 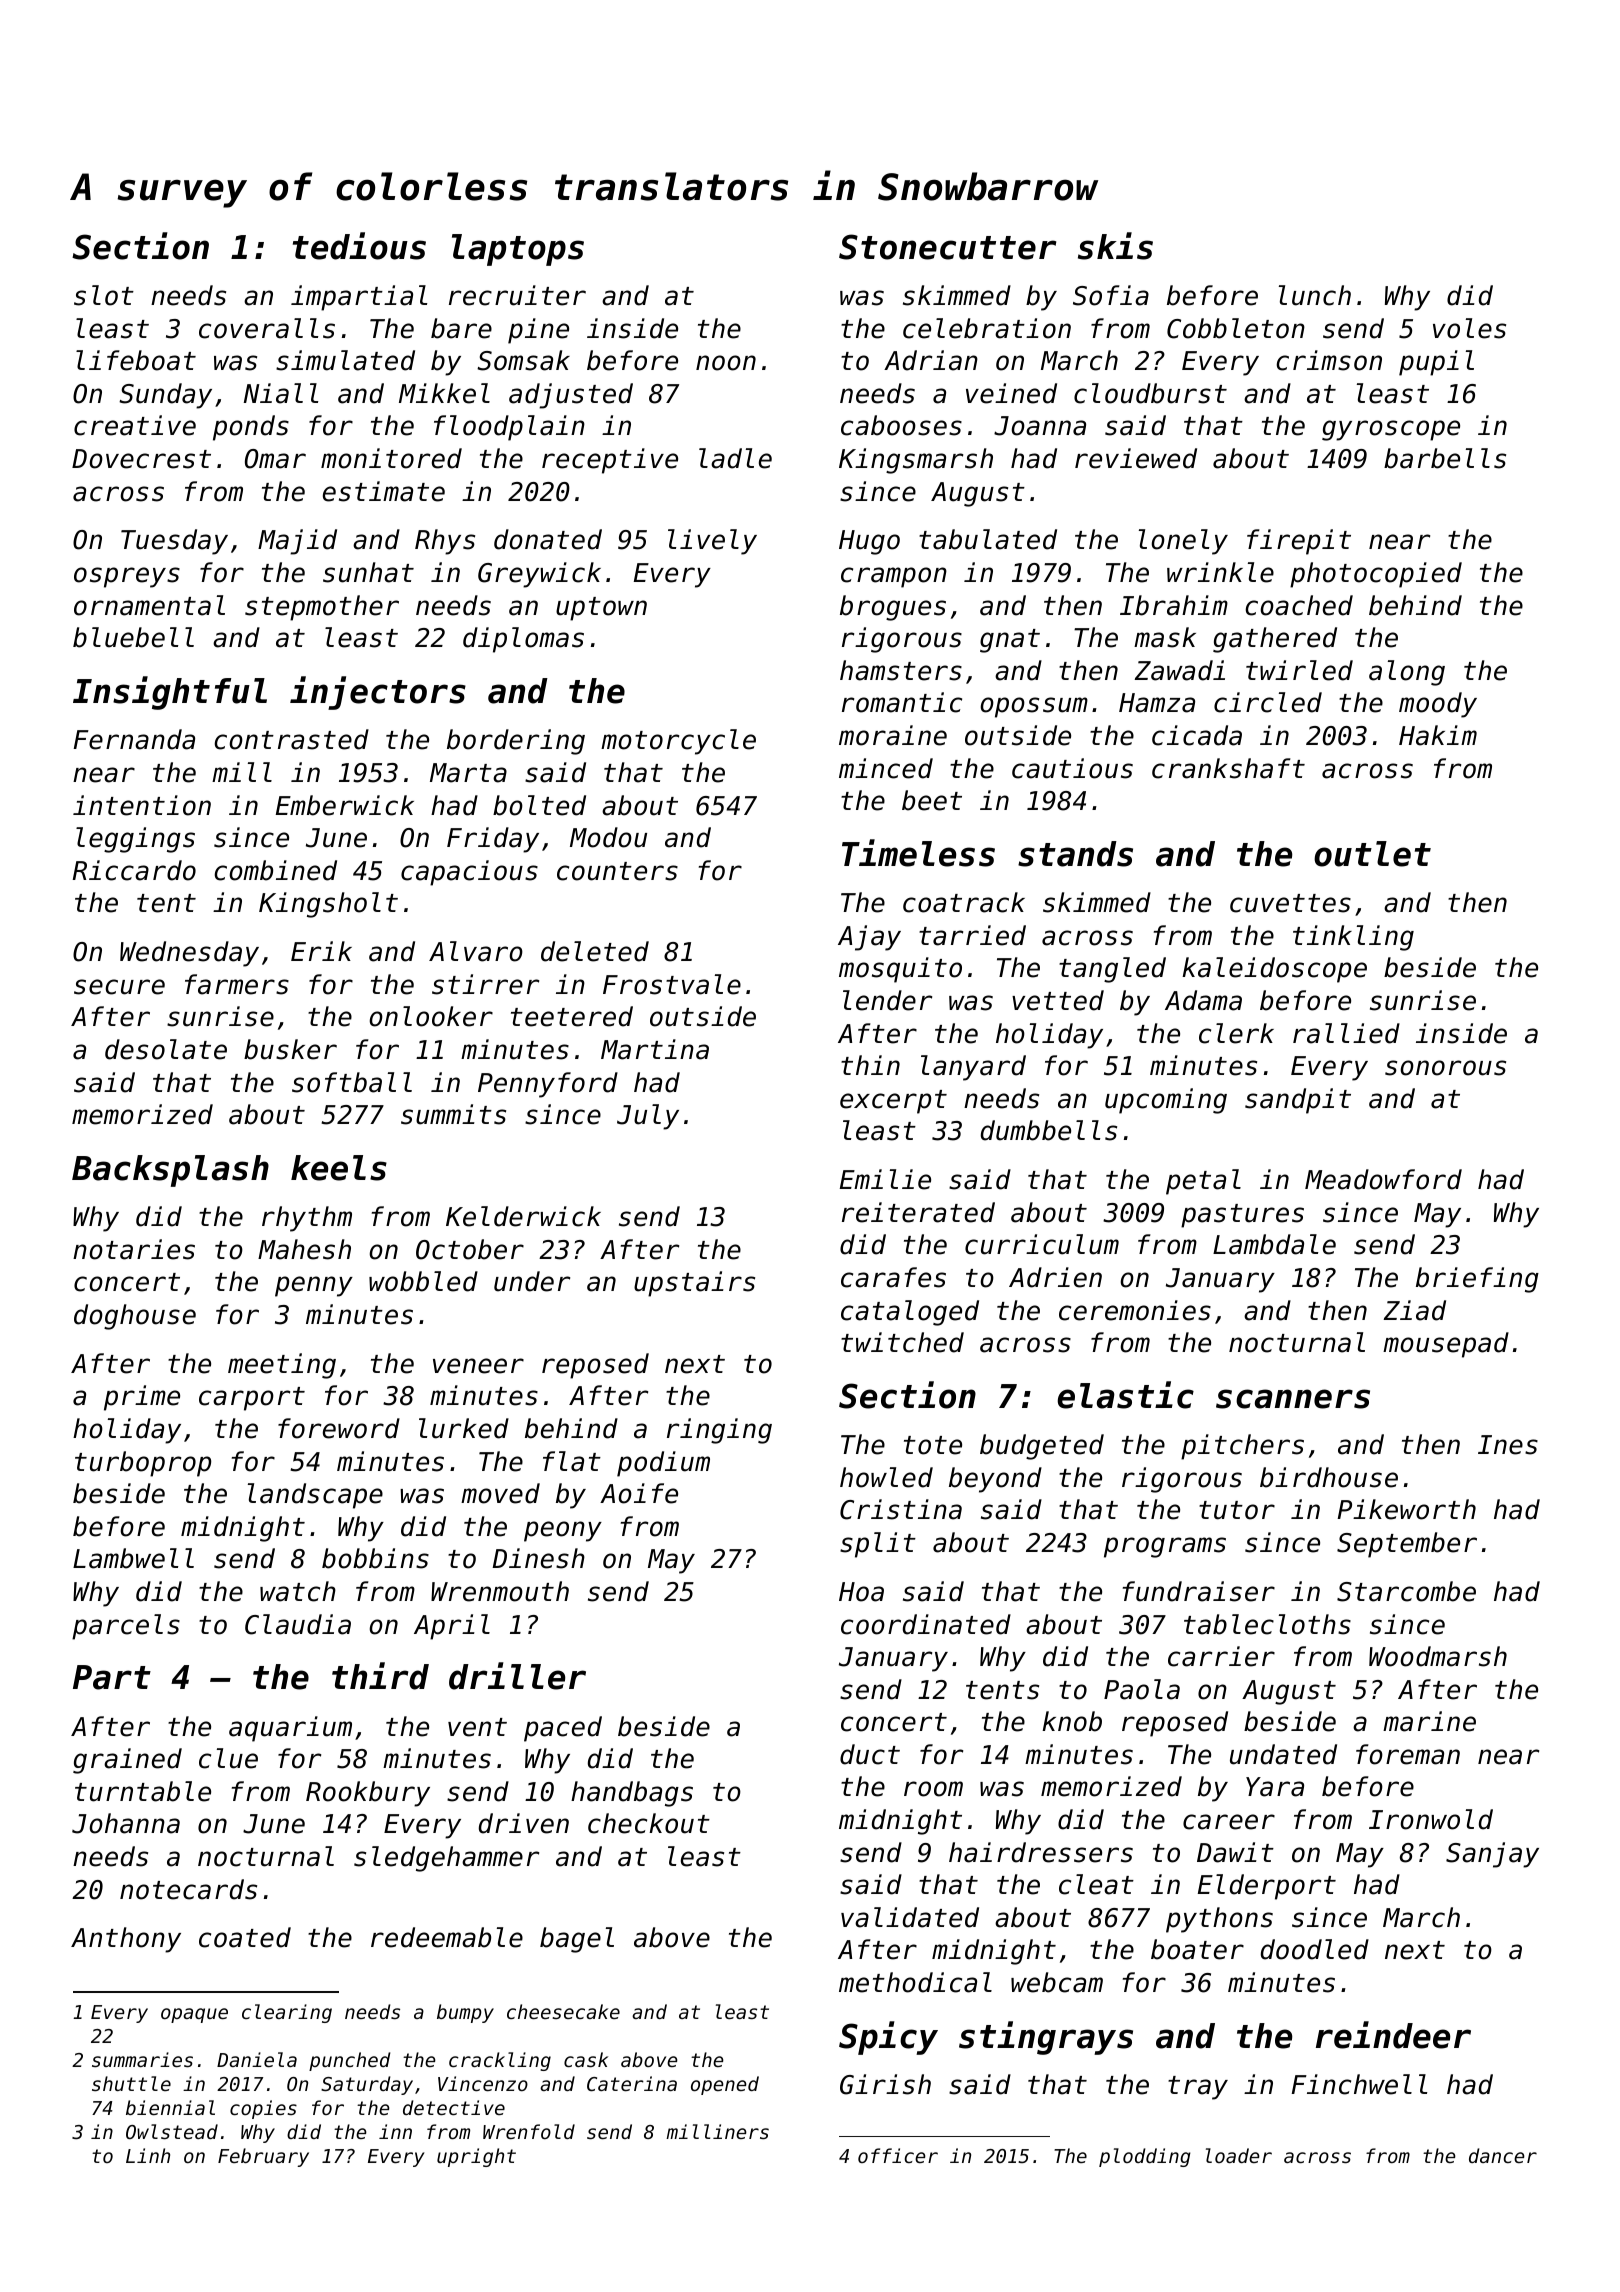 What do you see at coordinates (1236, 328) in the page?
I see `Cobbleton` at bounding box center [1236, 328].
